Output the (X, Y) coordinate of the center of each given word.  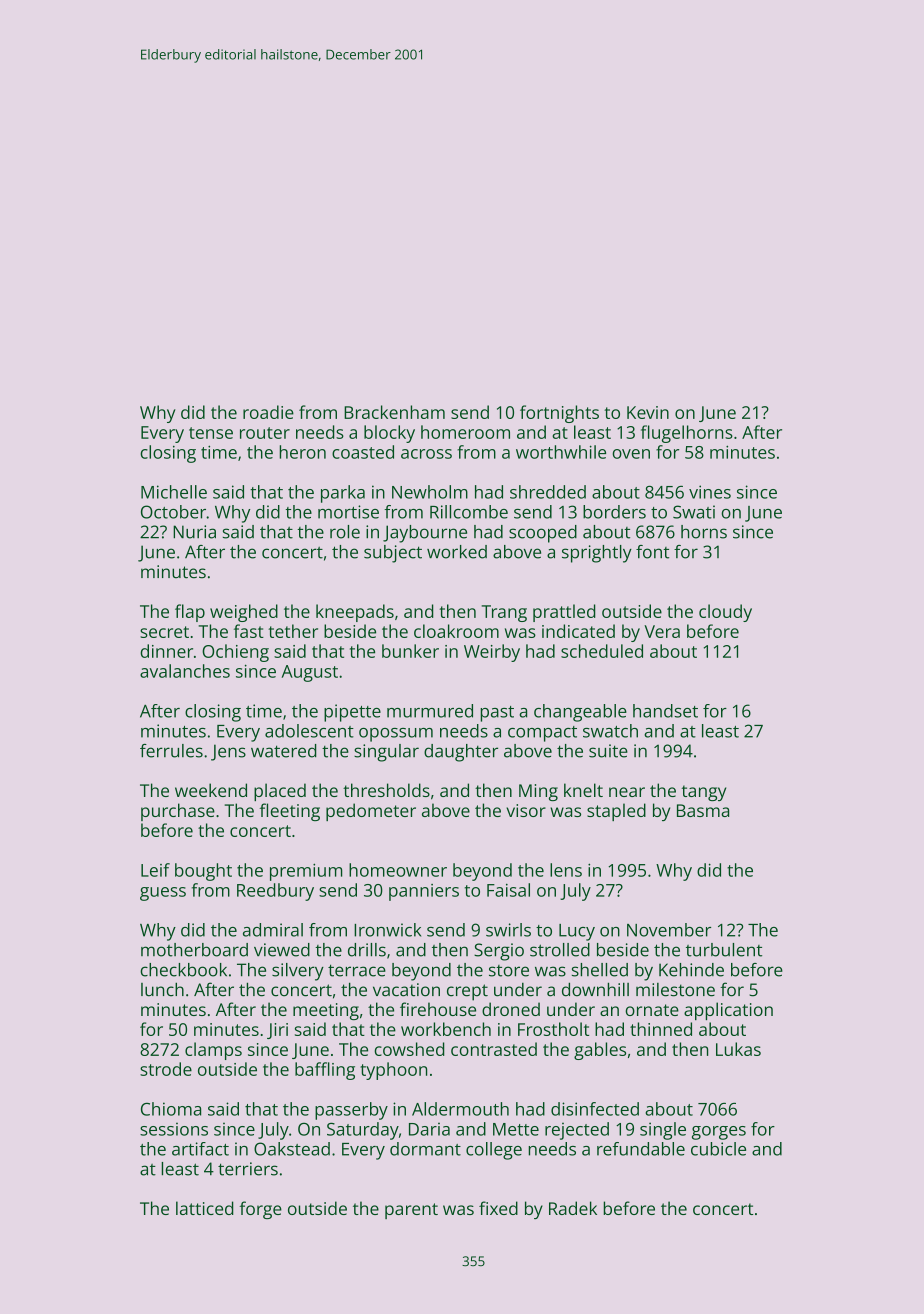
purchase (178, 812)
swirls (508, 930)
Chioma (171, 1109)
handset (665, 711)
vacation (406, 990)
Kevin (648, 412)
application (728, 1011)
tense (211, 433)
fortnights (559, 414)
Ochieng (235, 653)
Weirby (492, 653)
